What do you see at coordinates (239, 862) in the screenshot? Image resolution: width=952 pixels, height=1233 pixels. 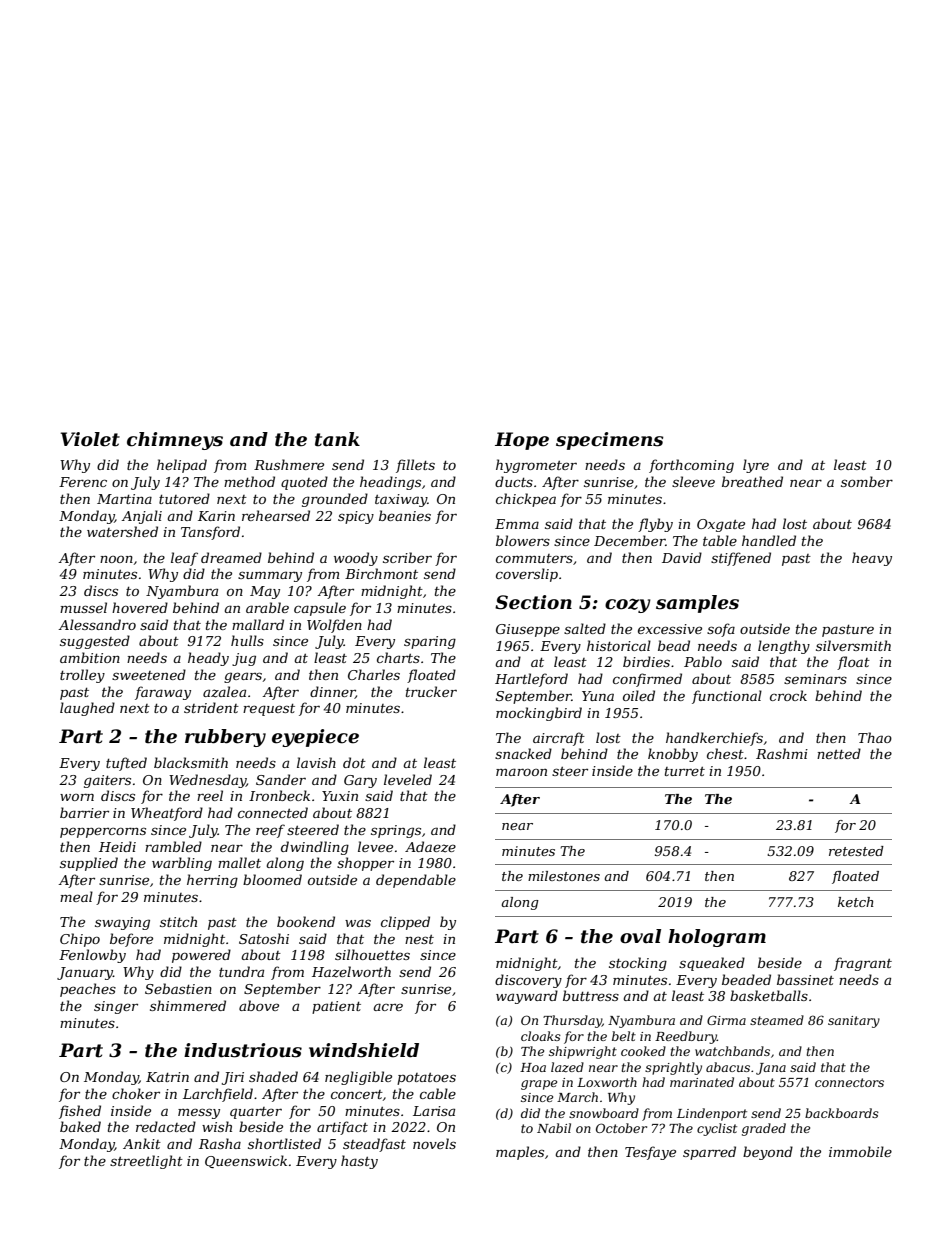 I see `mallet` at bounding box center [239, 862].
